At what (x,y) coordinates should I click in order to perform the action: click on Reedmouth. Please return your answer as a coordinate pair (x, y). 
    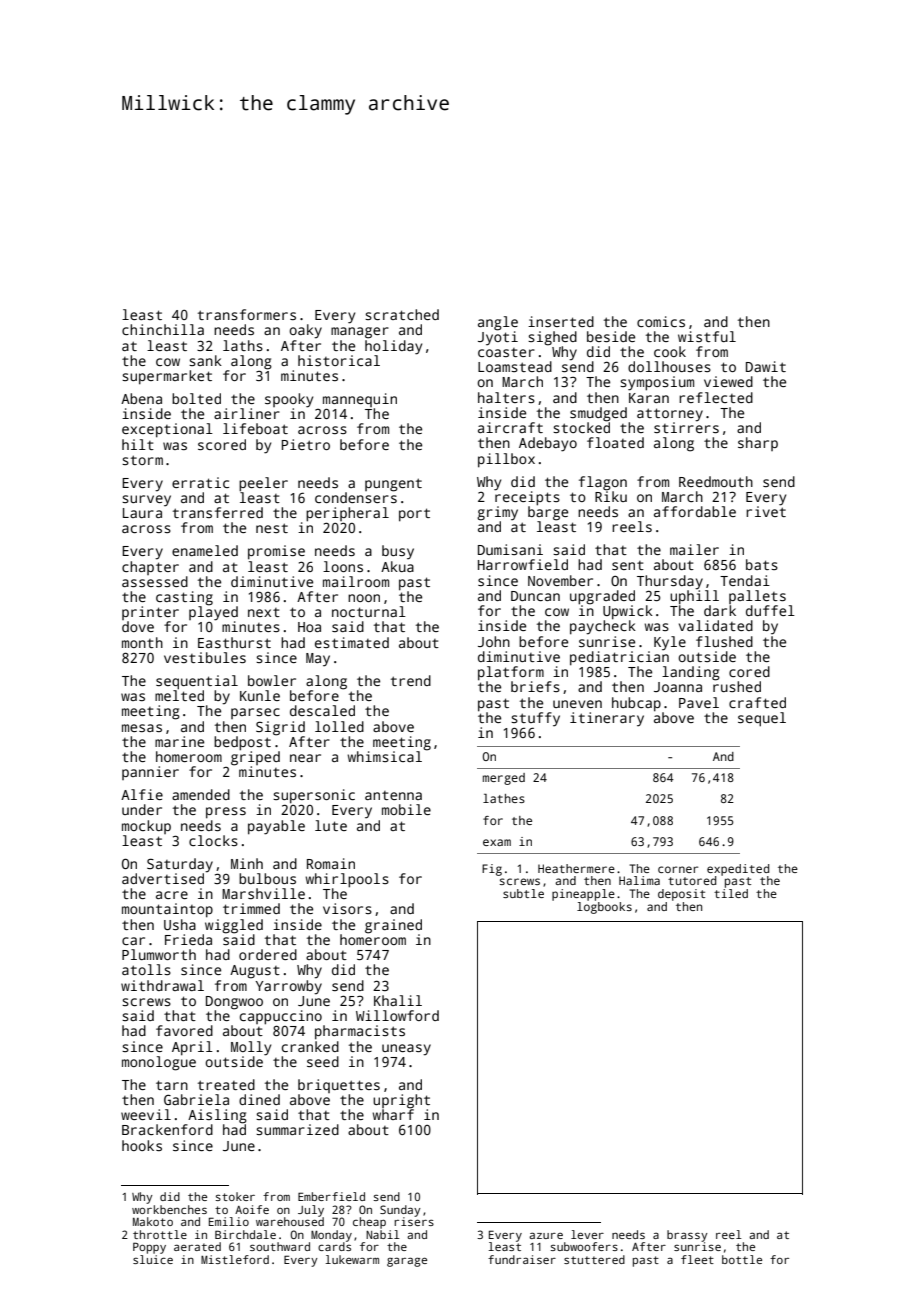
    Looking at the image, I should click on (716, 481).
